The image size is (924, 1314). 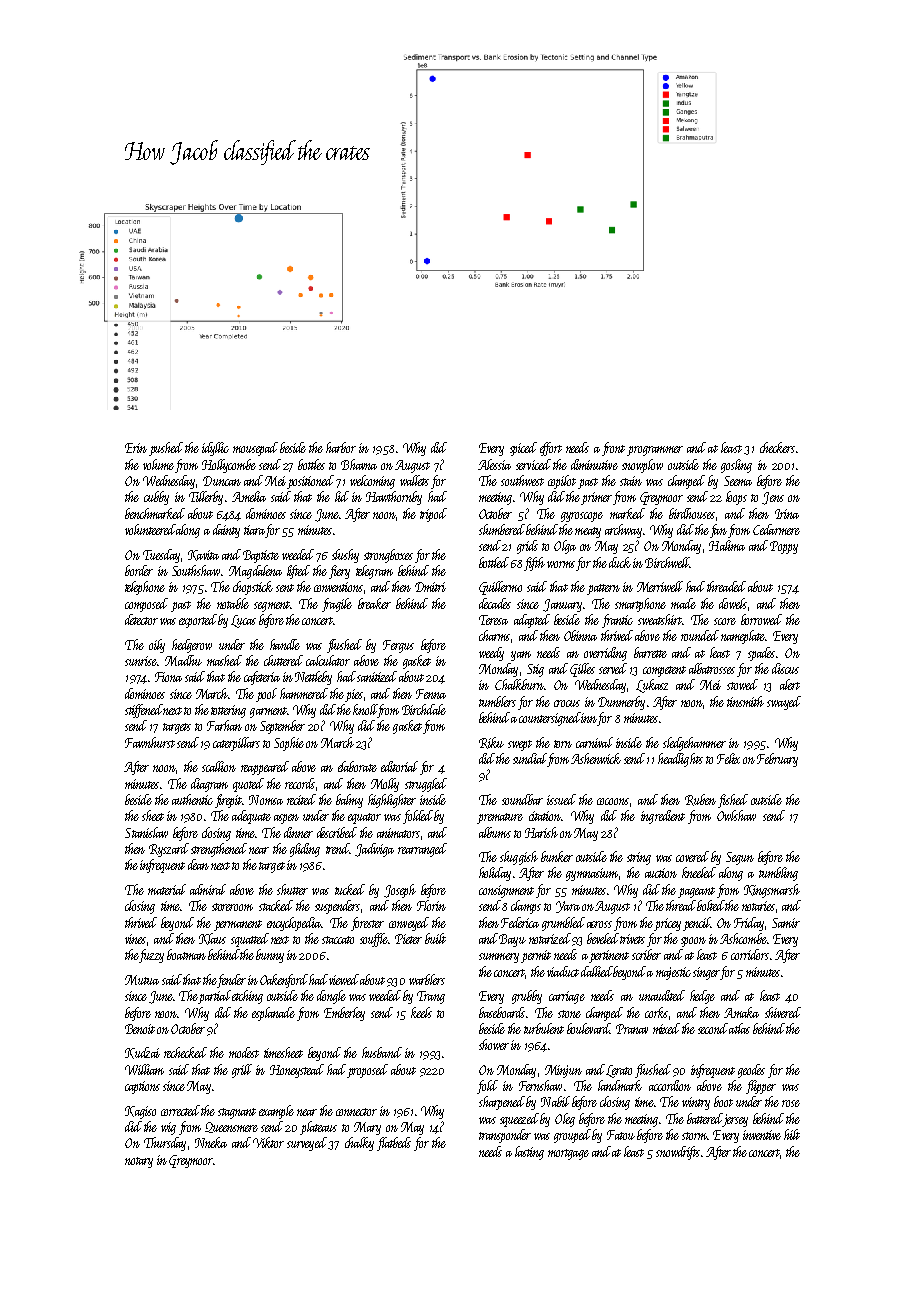 What do you see at coordinates (502, 529) in the screenshot?
I see `slumbered` at bounding box center [502, 529].
